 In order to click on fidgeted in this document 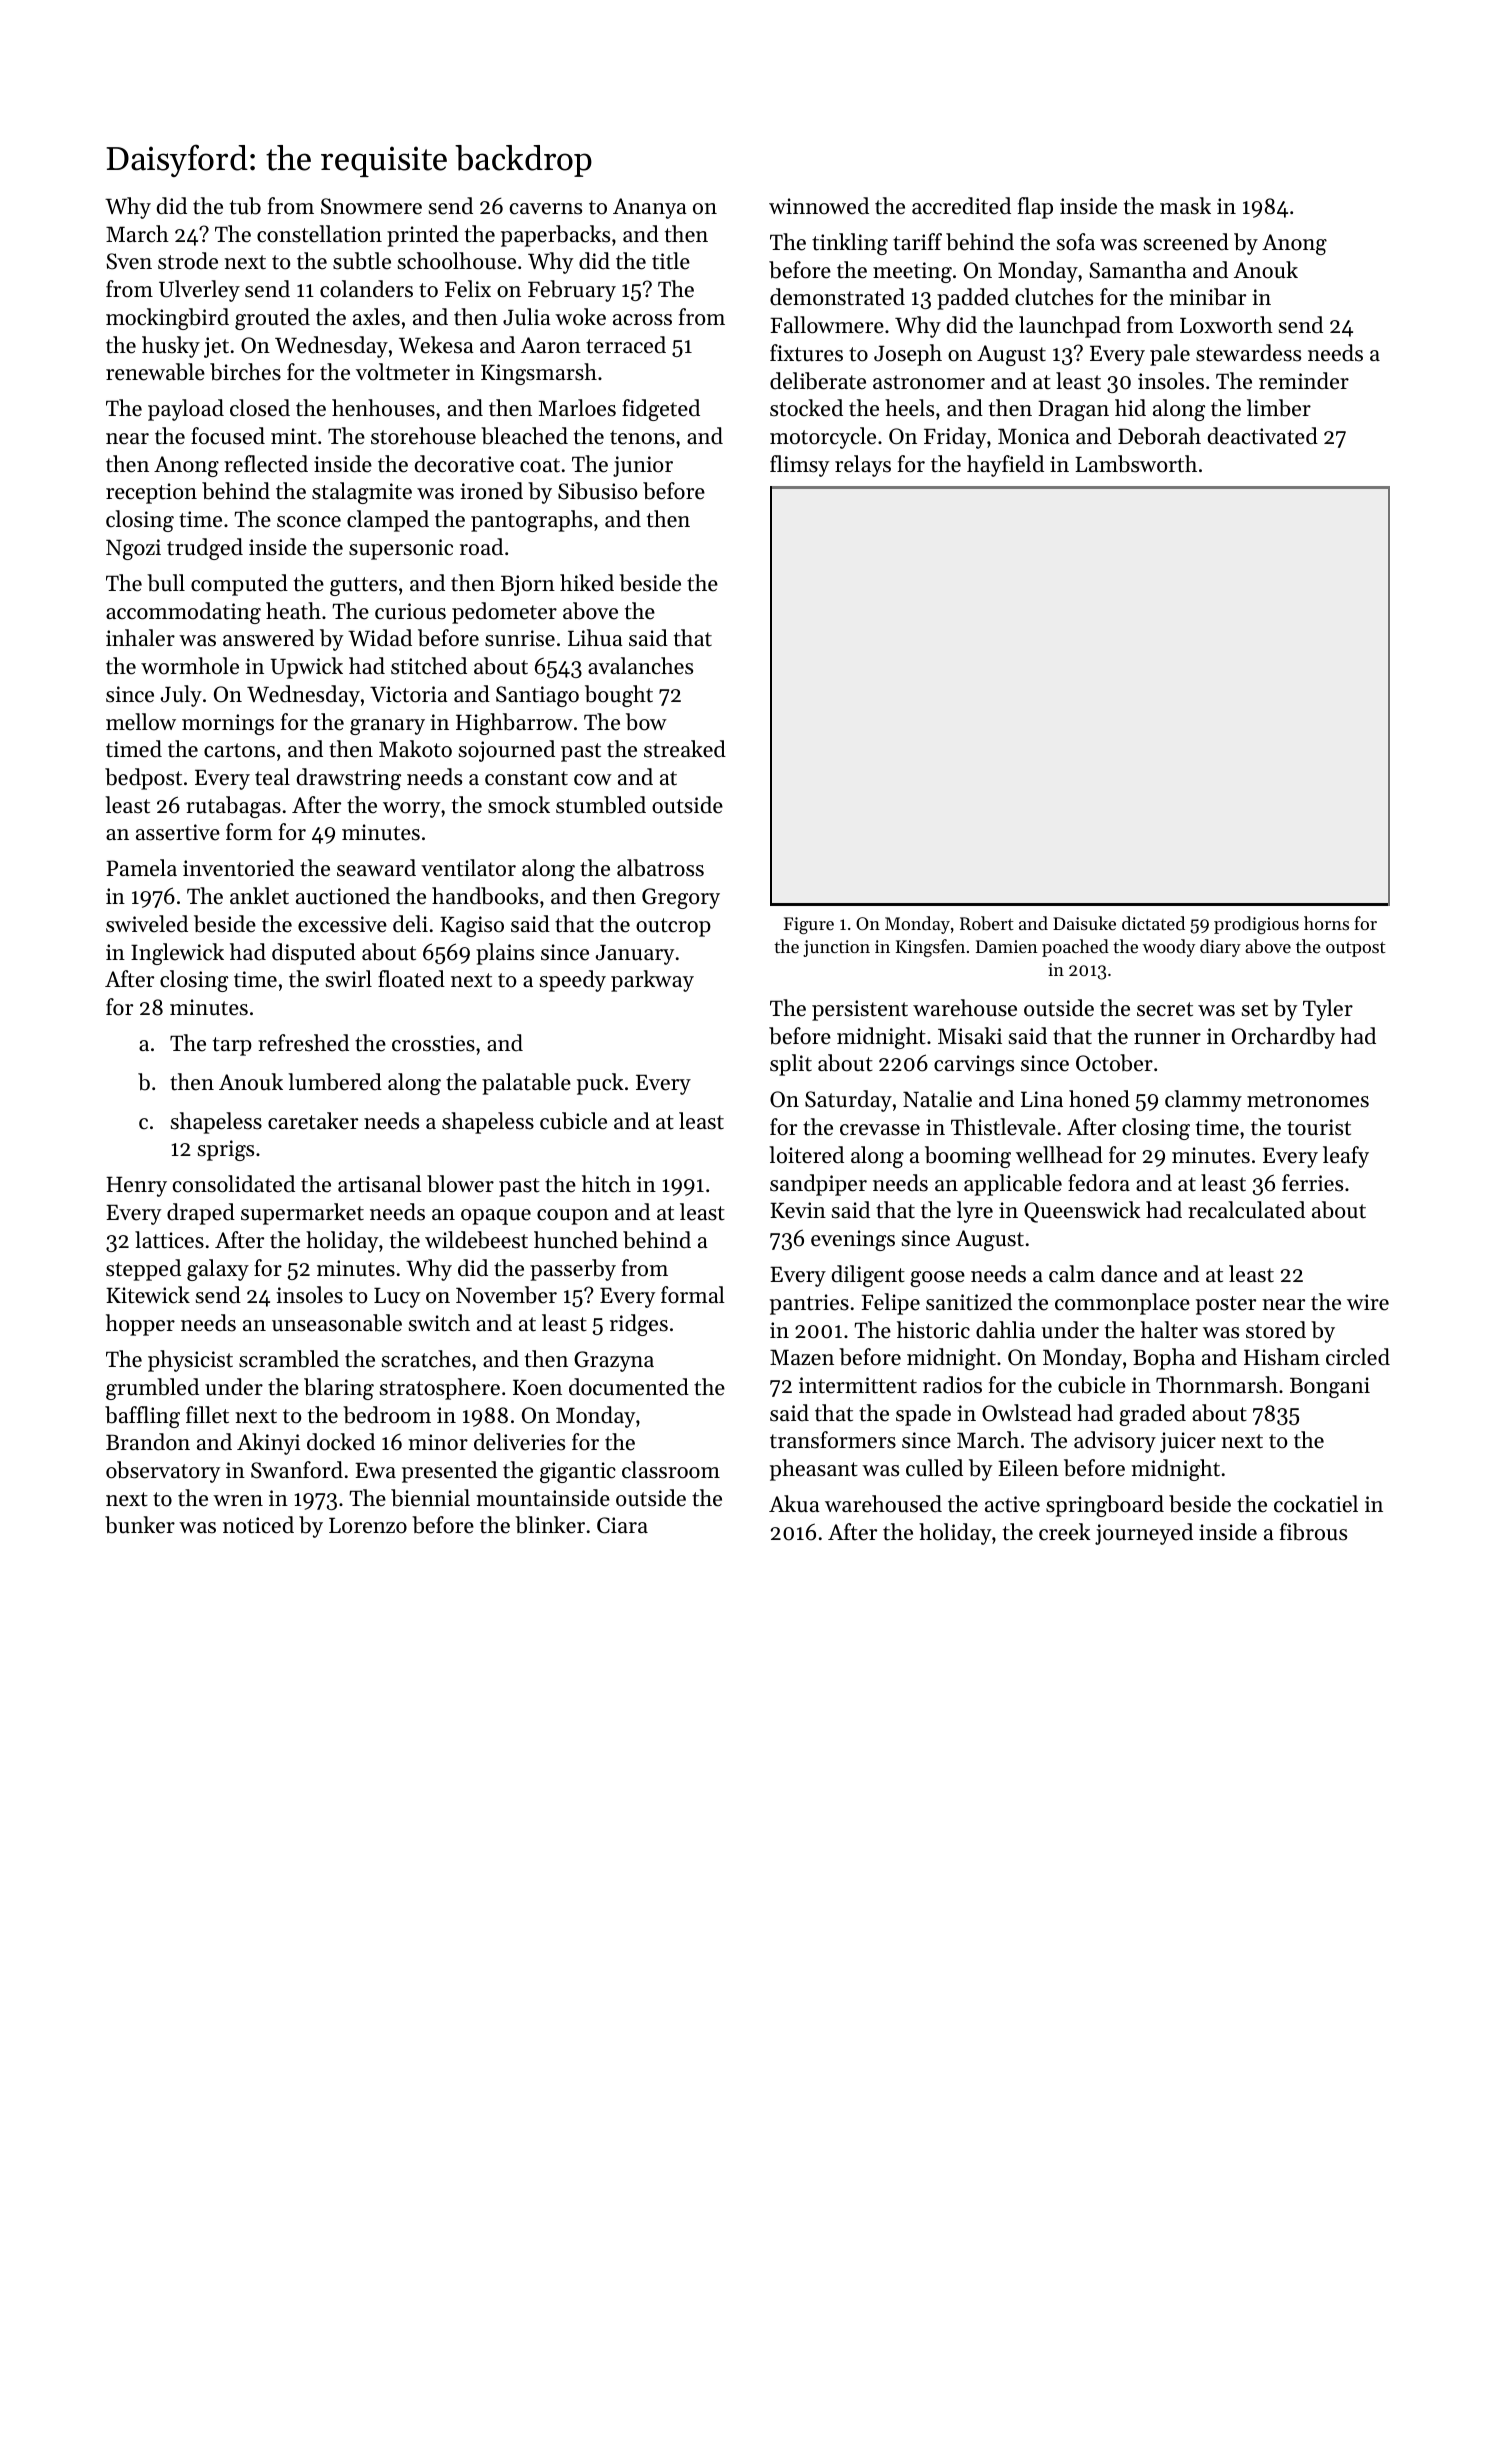, I will do `click(661, 410)`.
